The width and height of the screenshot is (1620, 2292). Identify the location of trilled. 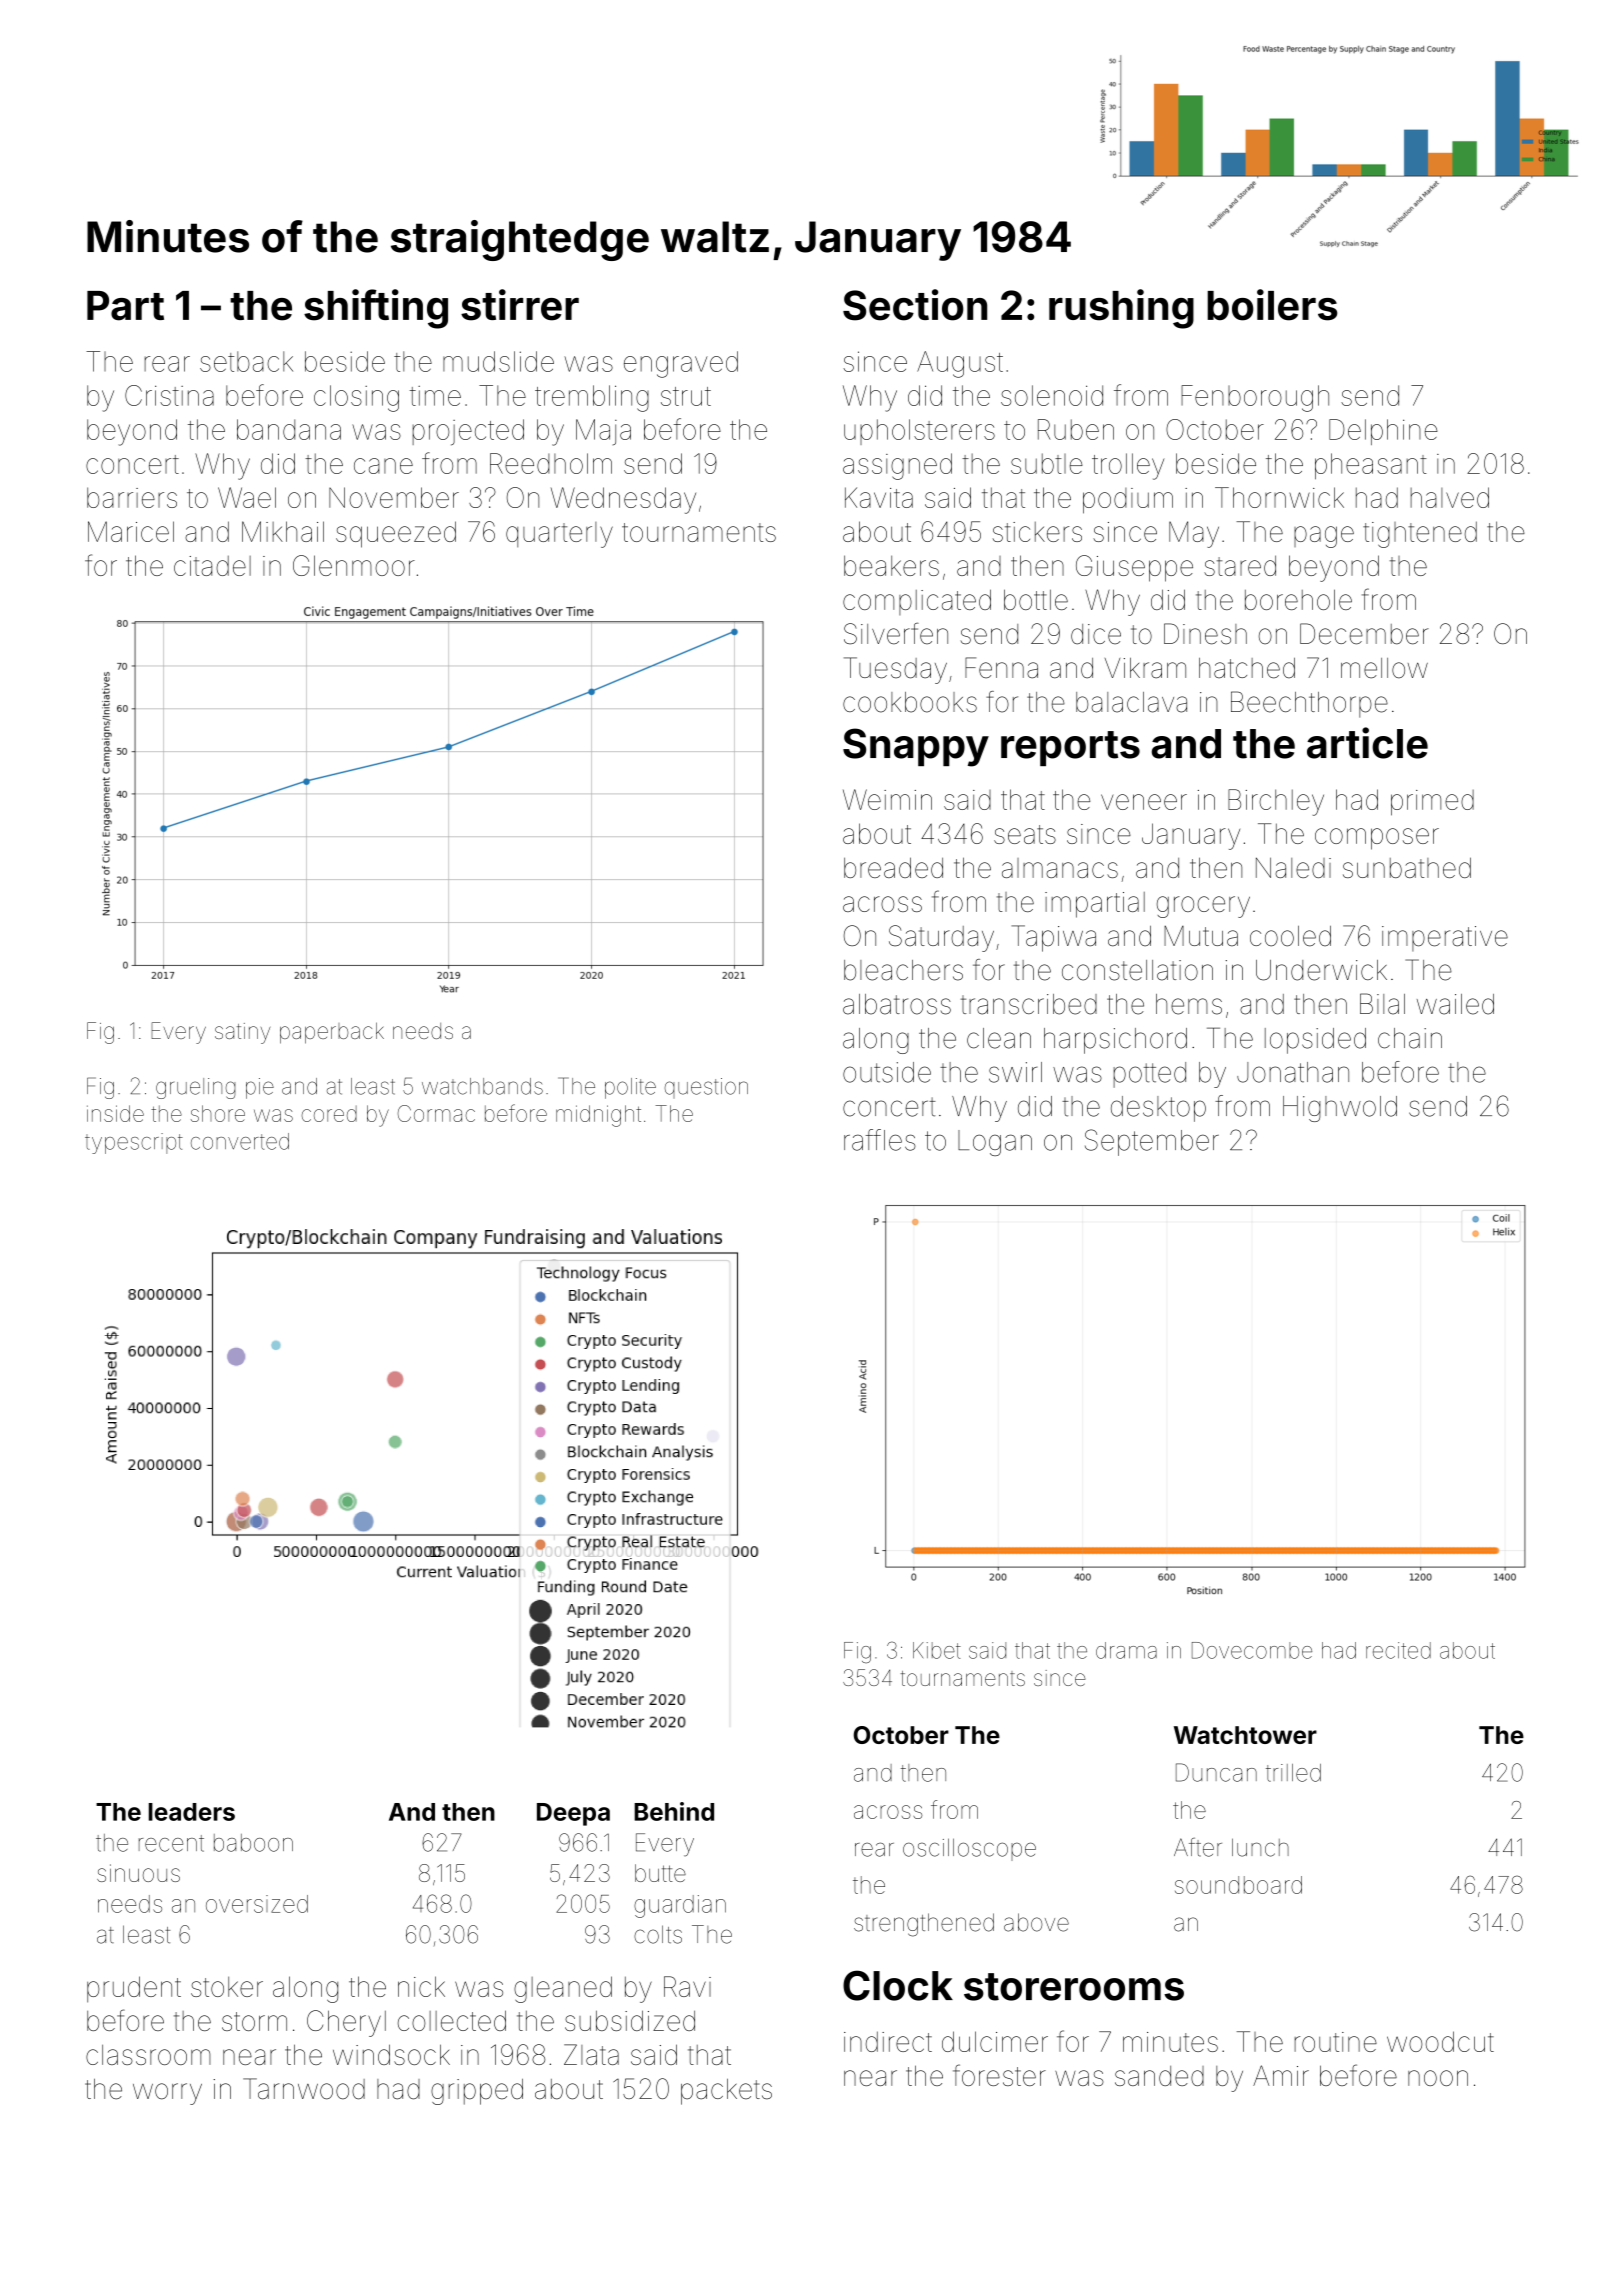
(1293, 1773).
